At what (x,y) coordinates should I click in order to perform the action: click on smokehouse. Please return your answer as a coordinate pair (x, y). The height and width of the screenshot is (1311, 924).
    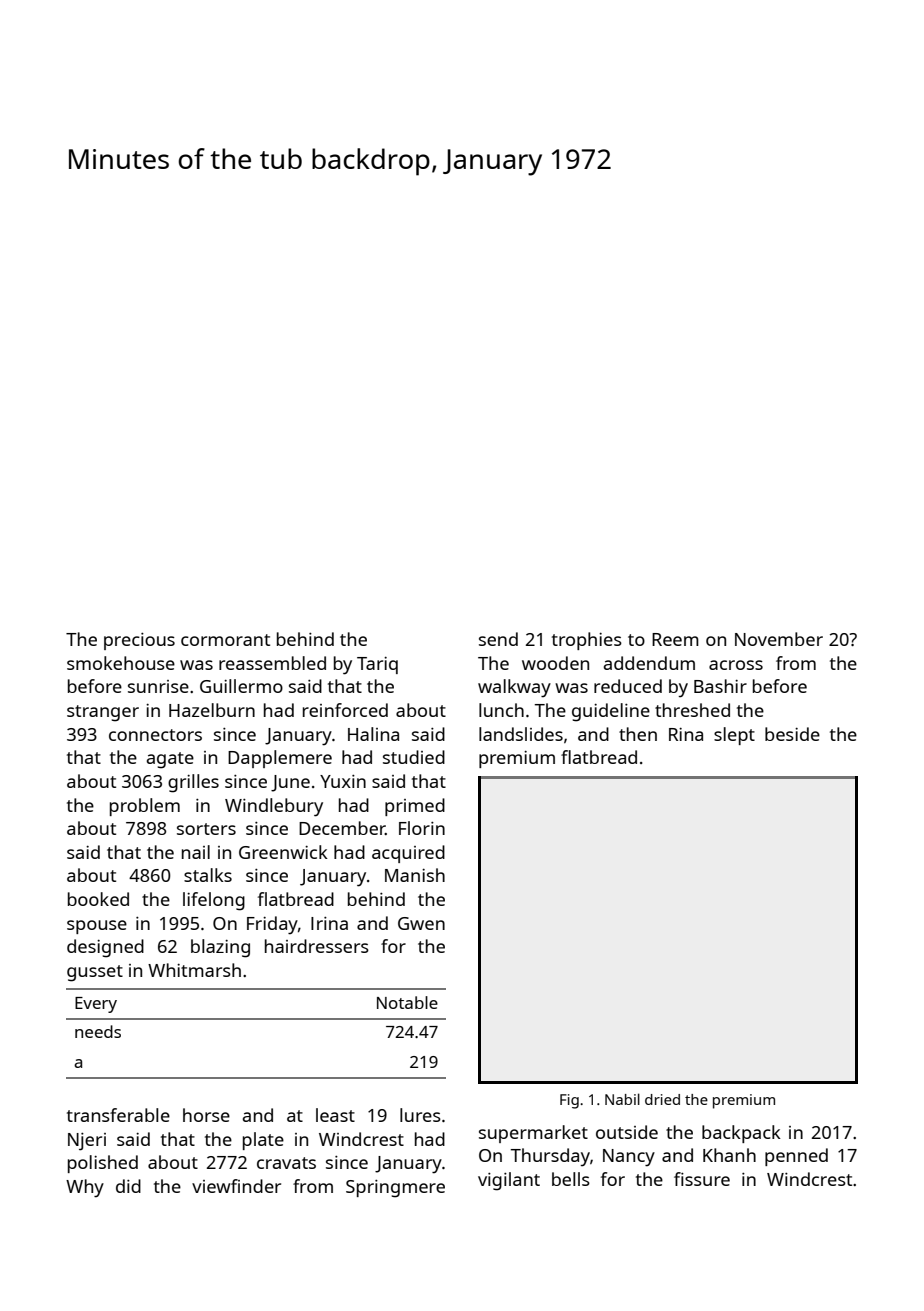
    Looking at the image, I should click on (121, 663).
